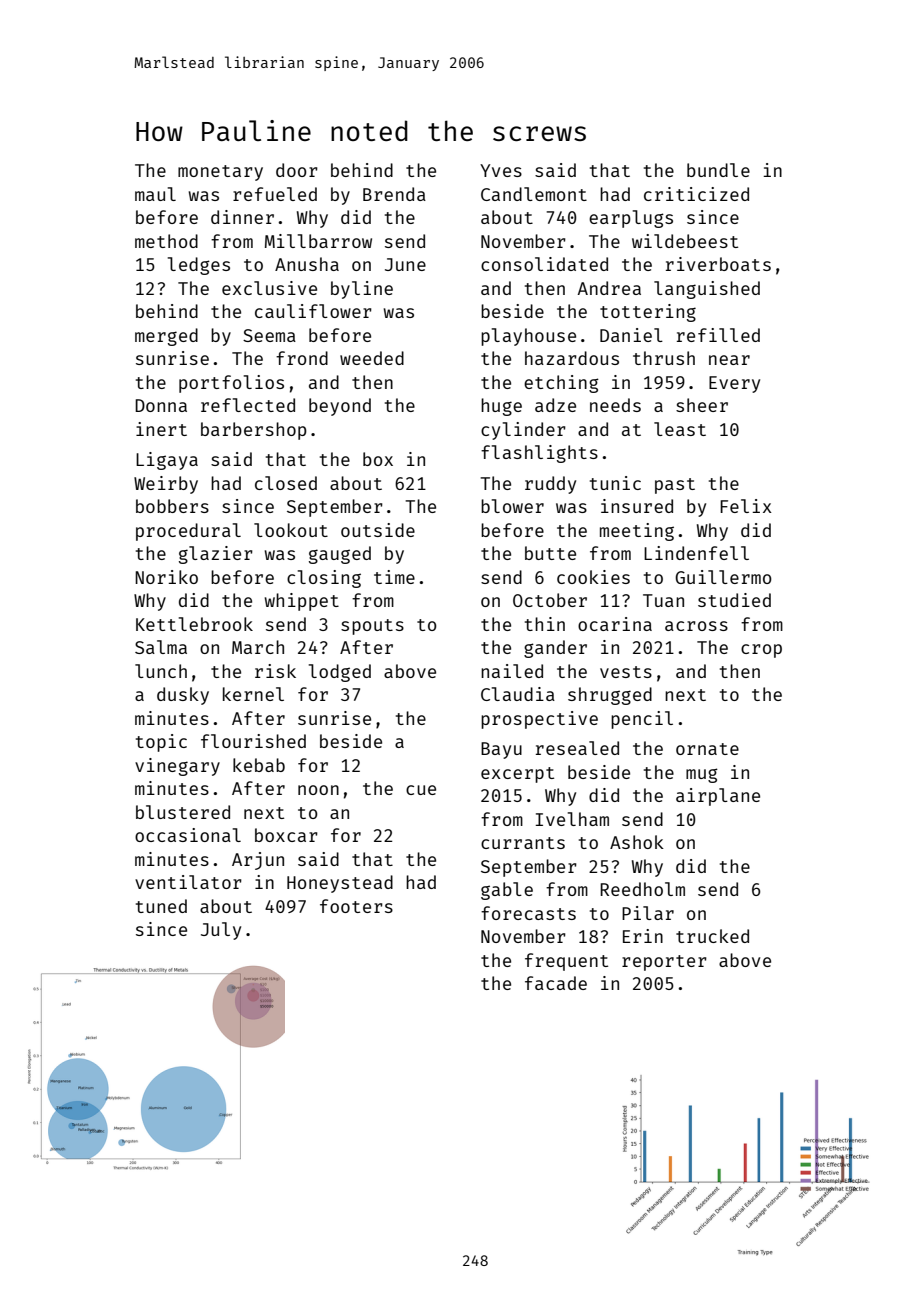  I want to click on mug, so click(702, 775).
